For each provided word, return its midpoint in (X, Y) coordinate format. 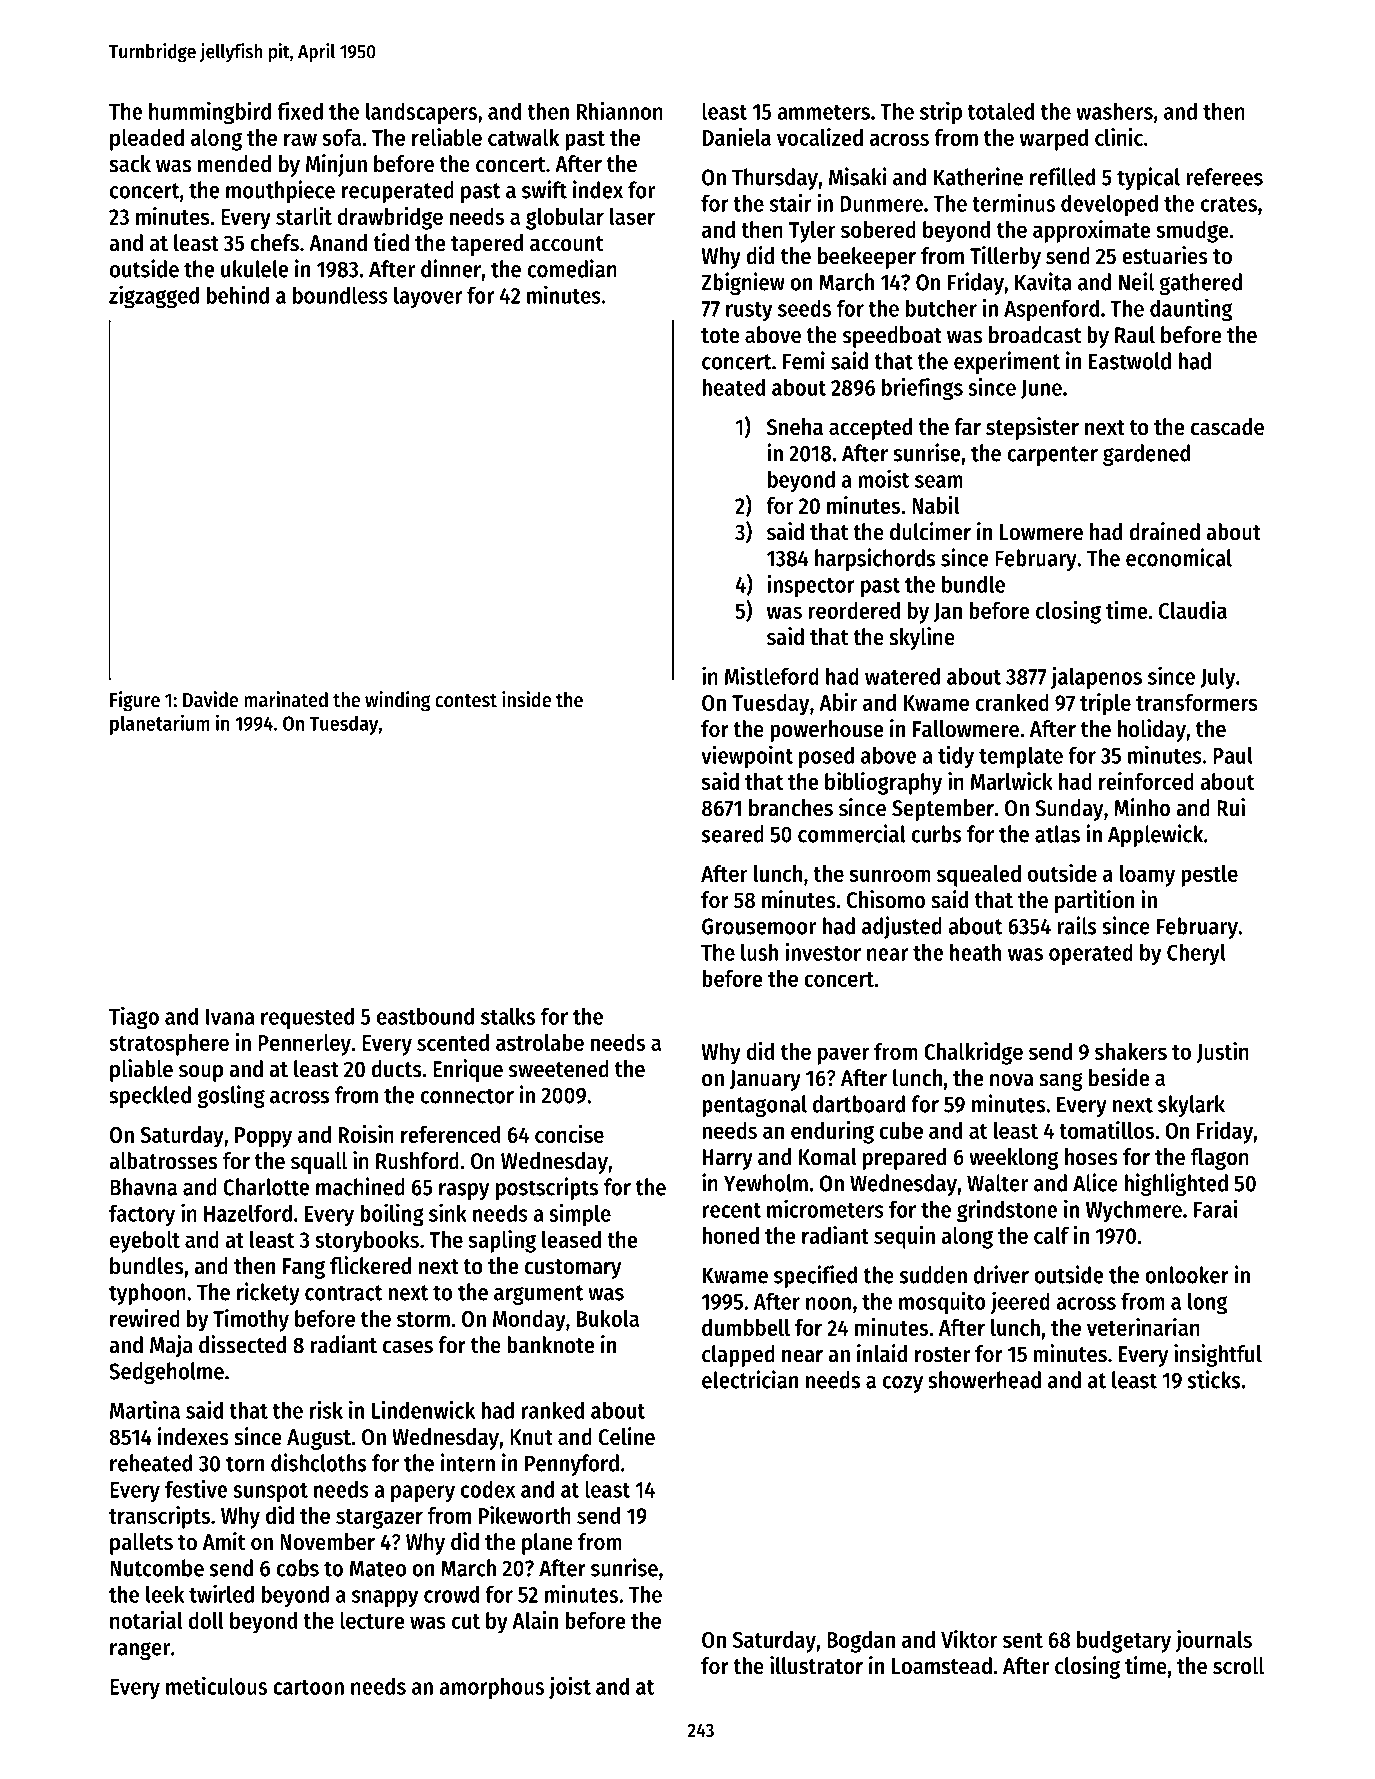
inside (526, 699)
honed (730, 1235)
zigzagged (154, 296)
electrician (750, 1379)
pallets (141, 1544)
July (1218, 678)
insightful (1218, 1355)
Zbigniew (743, 283)
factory (142, 1215)
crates (1229, 204)
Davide (210, 699)
